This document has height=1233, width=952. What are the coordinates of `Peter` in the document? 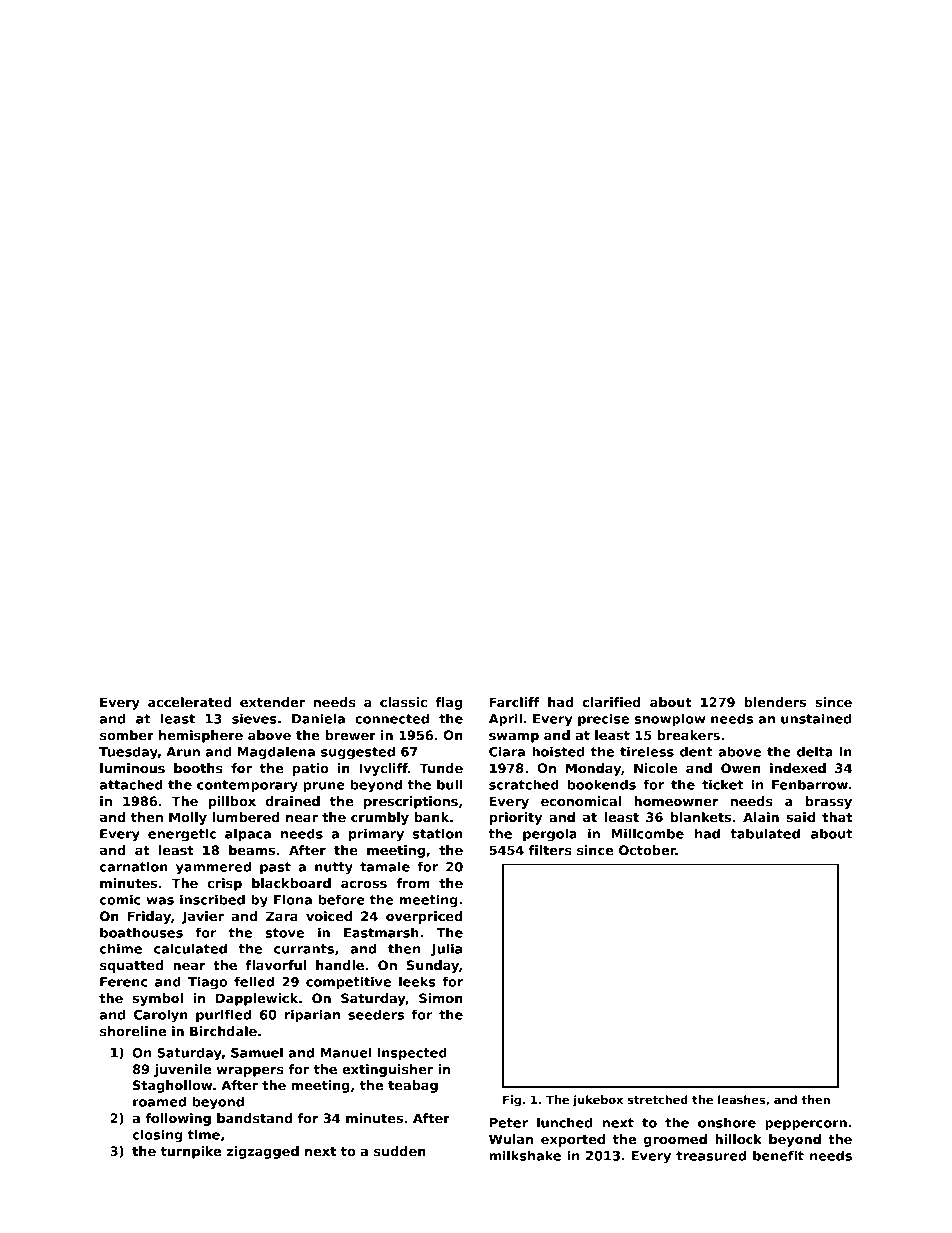 It's located at (509, 1123).
